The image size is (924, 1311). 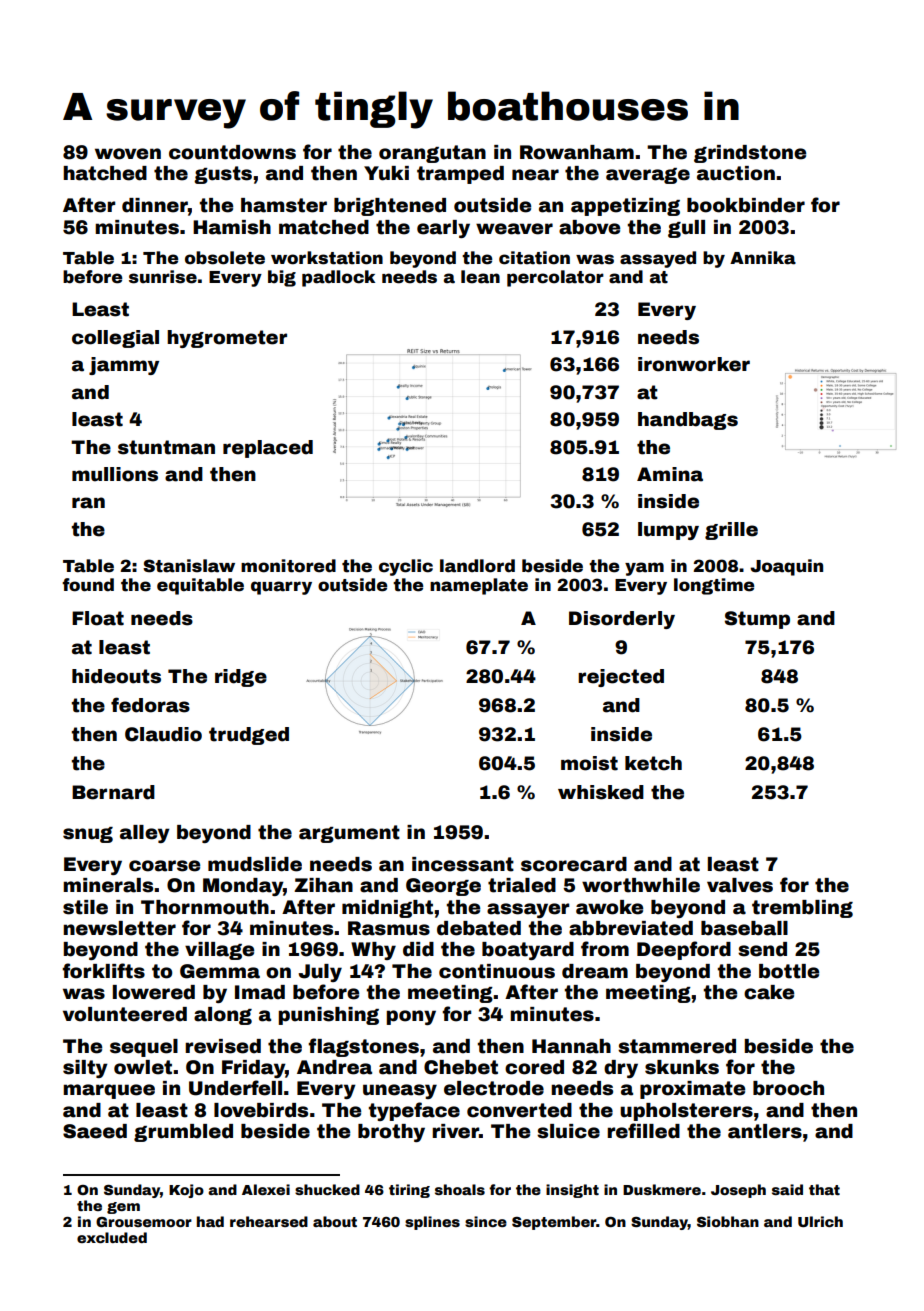 I want to click on hideouts, so click(x=116, y=676).
